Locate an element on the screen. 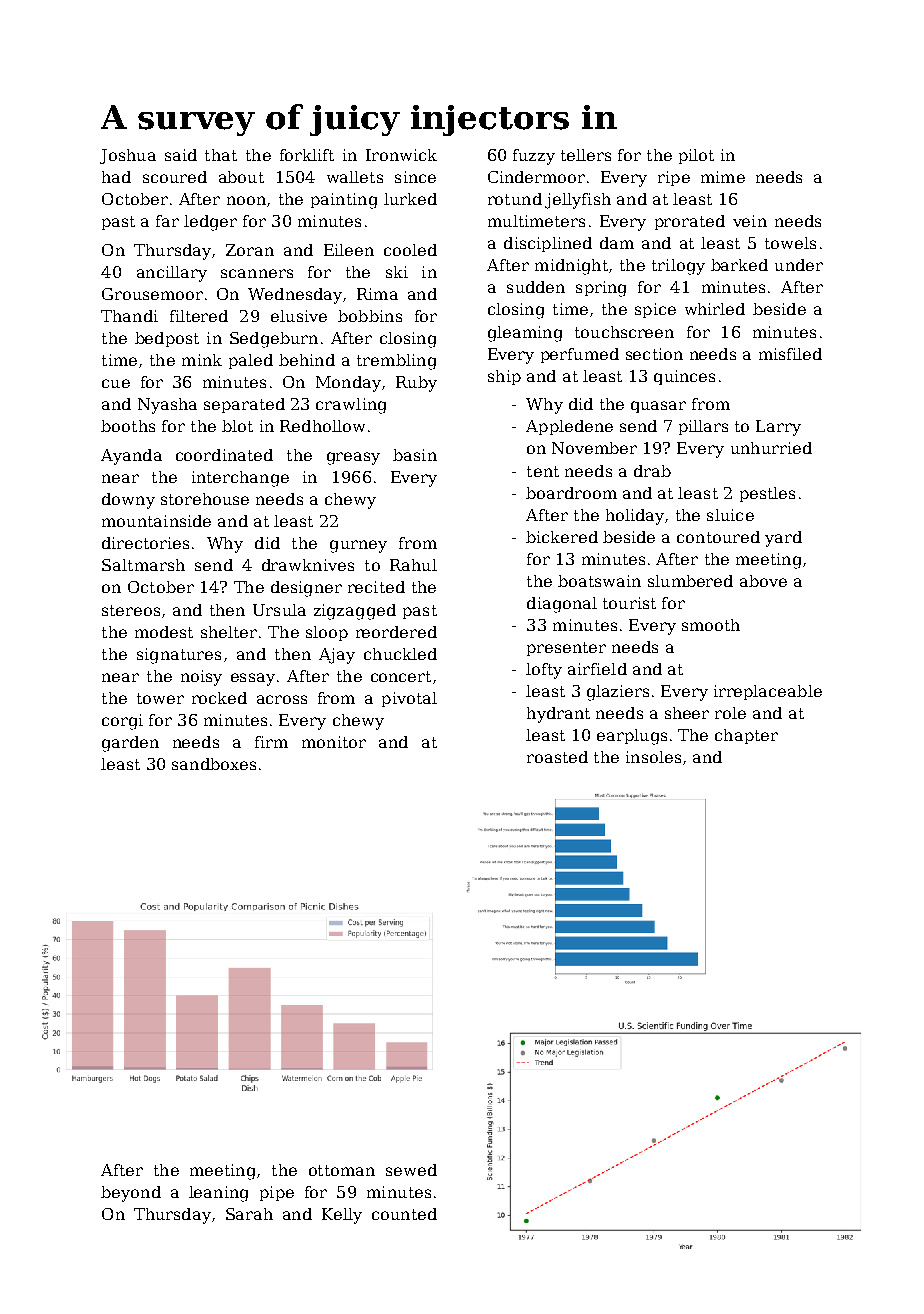 The width and height of the screenshot is (924, 1314). misfiled is located at coordinates (790, 354).
